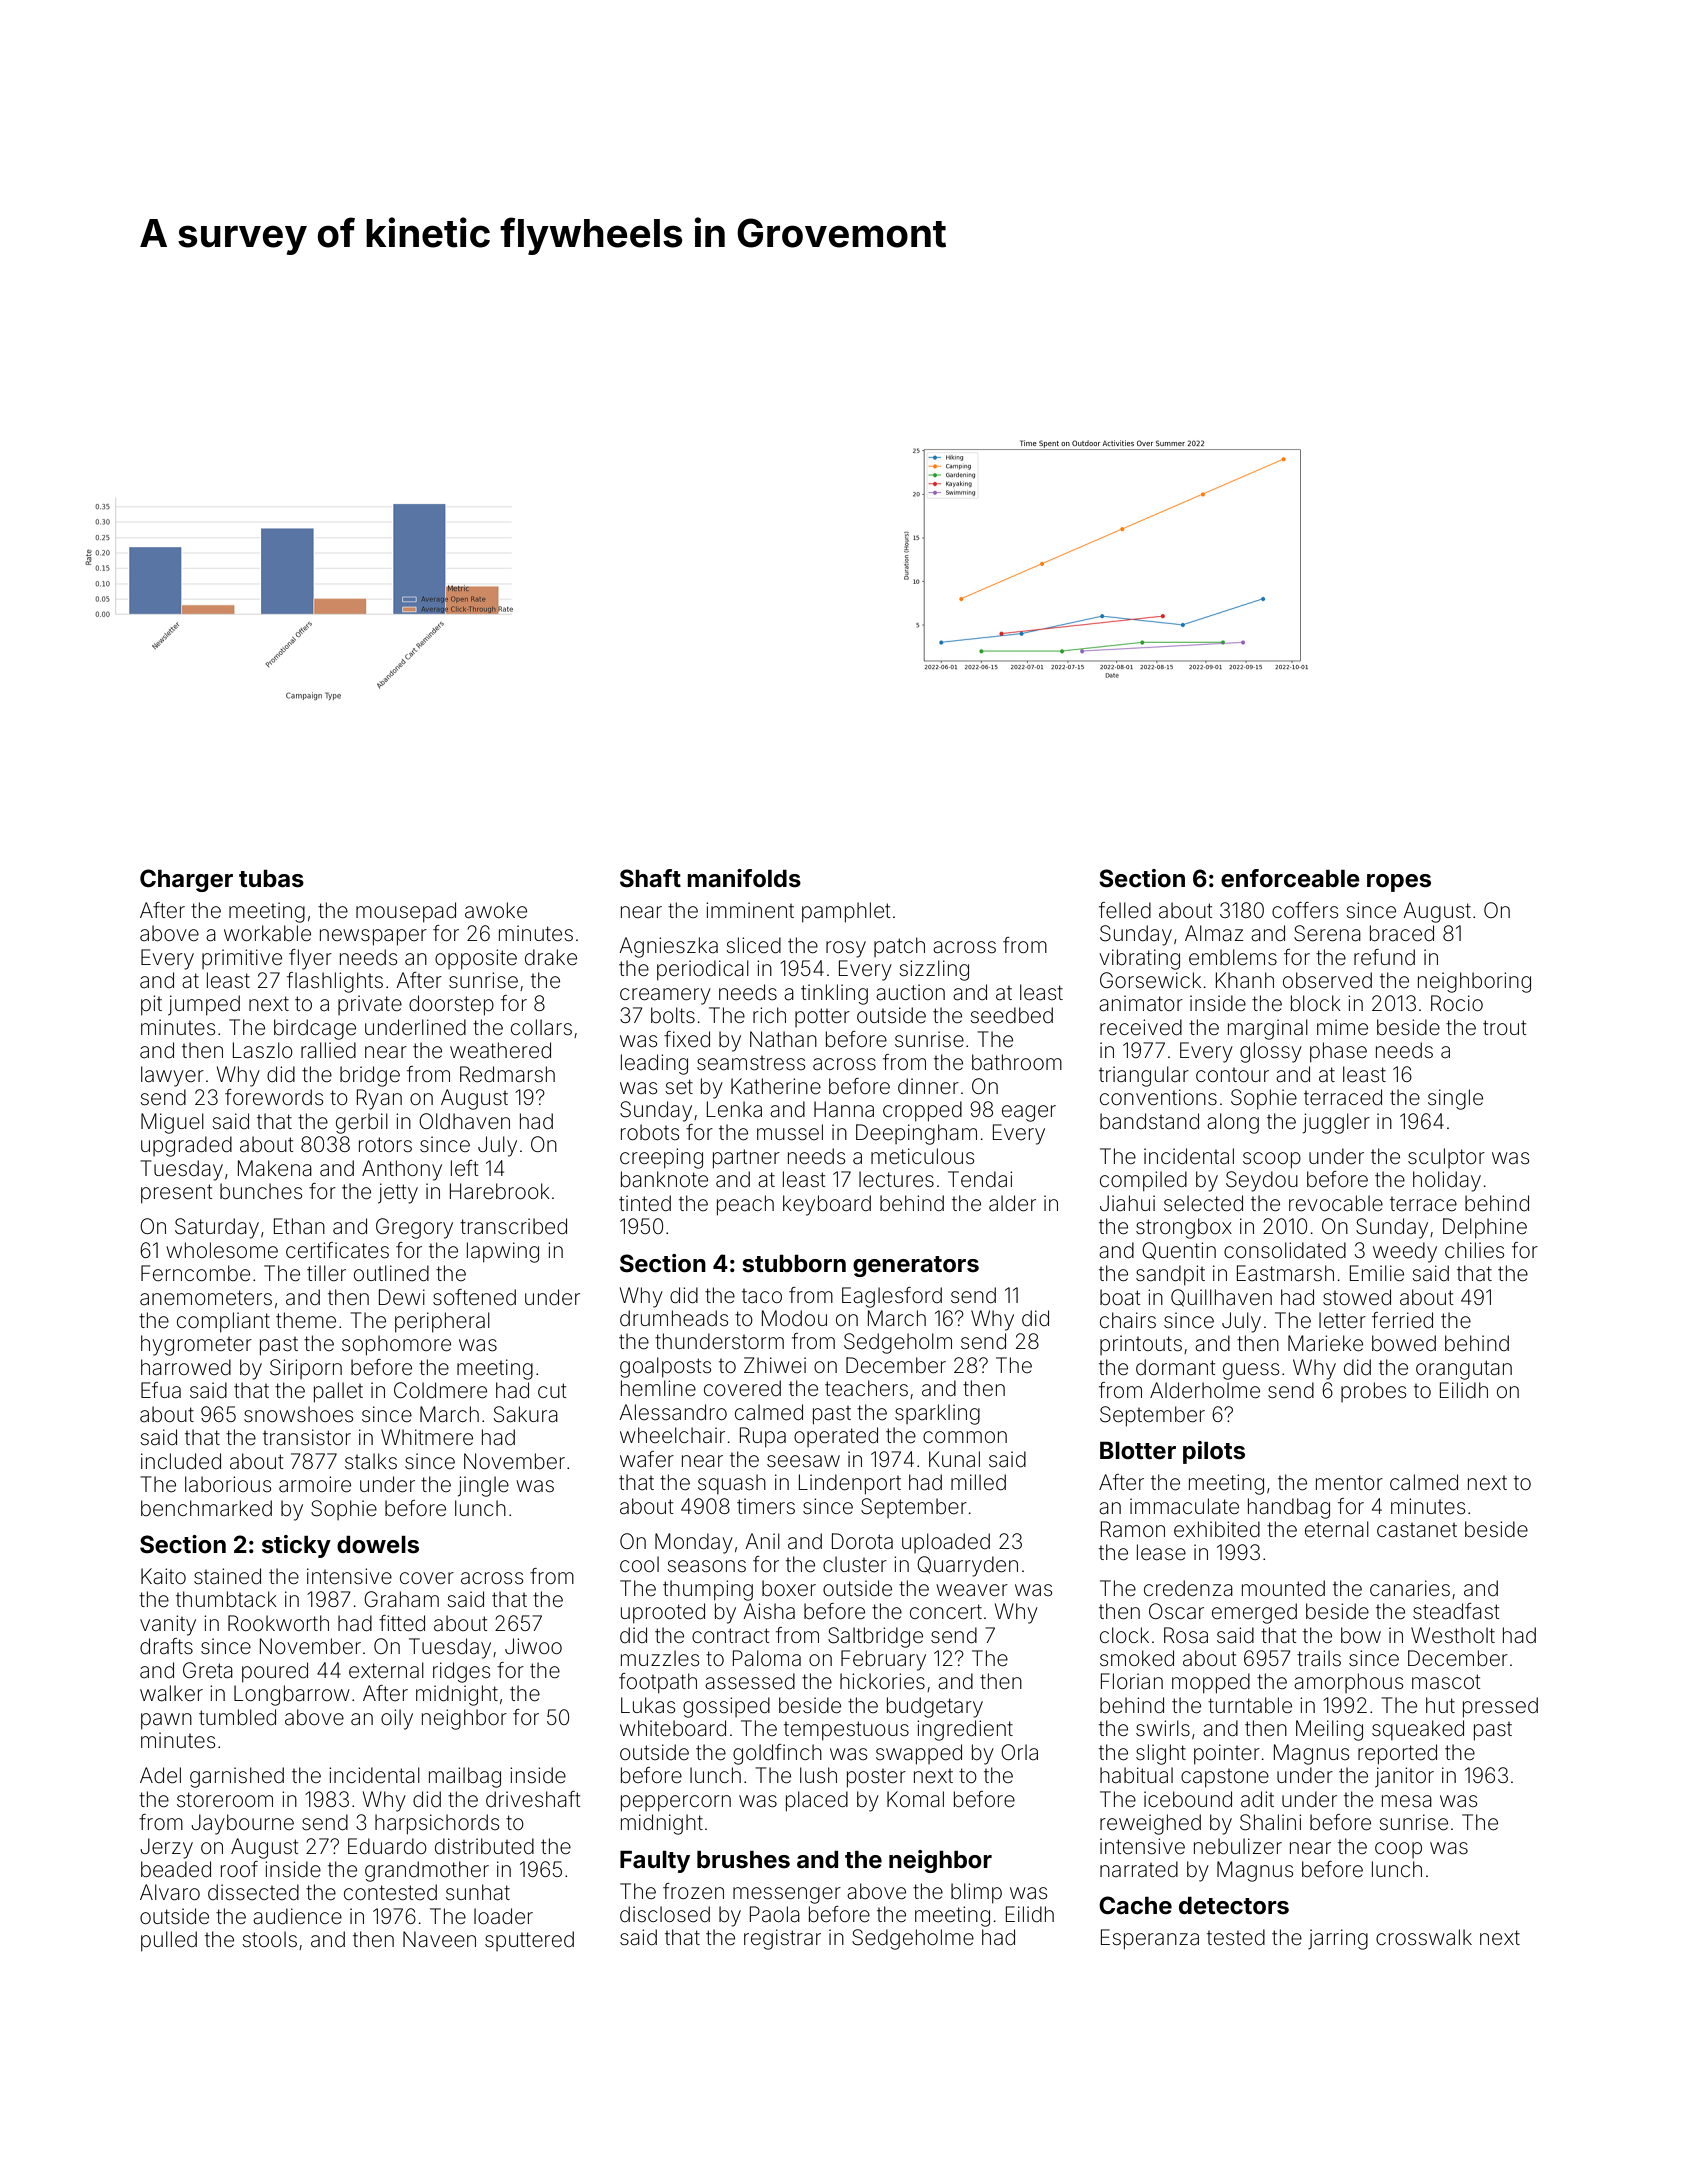 The image size is (1683, 2178). Describe the element at coordinates (263, 1050) in the page. I see `Laszlo` at that location.
